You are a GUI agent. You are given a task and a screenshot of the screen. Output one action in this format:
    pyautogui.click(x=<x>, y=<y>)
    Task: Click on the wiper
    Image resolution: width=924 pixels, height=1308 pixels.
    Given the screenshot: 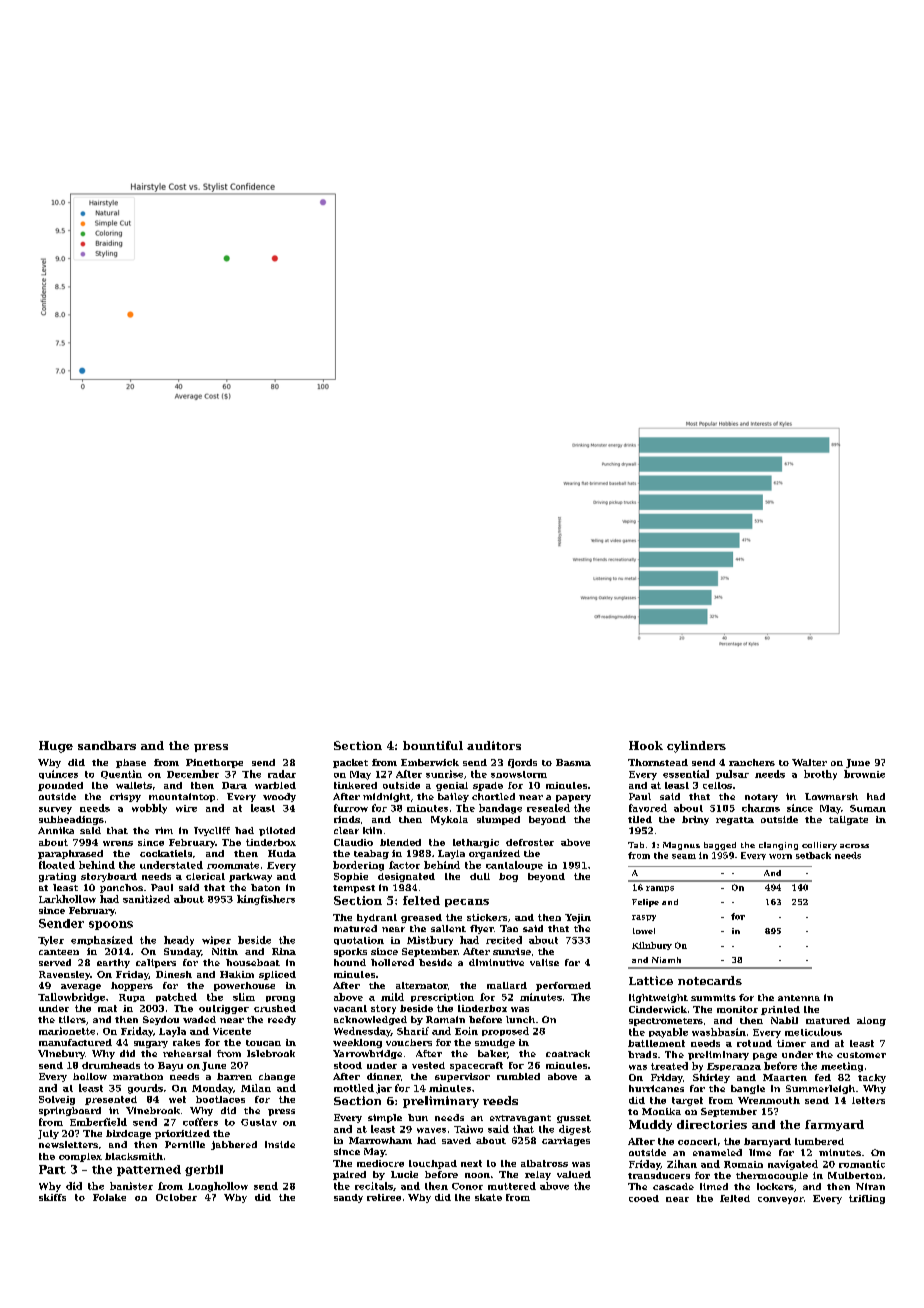 What is the action you would take?
    pyautogui.click(x=216, y=940)
